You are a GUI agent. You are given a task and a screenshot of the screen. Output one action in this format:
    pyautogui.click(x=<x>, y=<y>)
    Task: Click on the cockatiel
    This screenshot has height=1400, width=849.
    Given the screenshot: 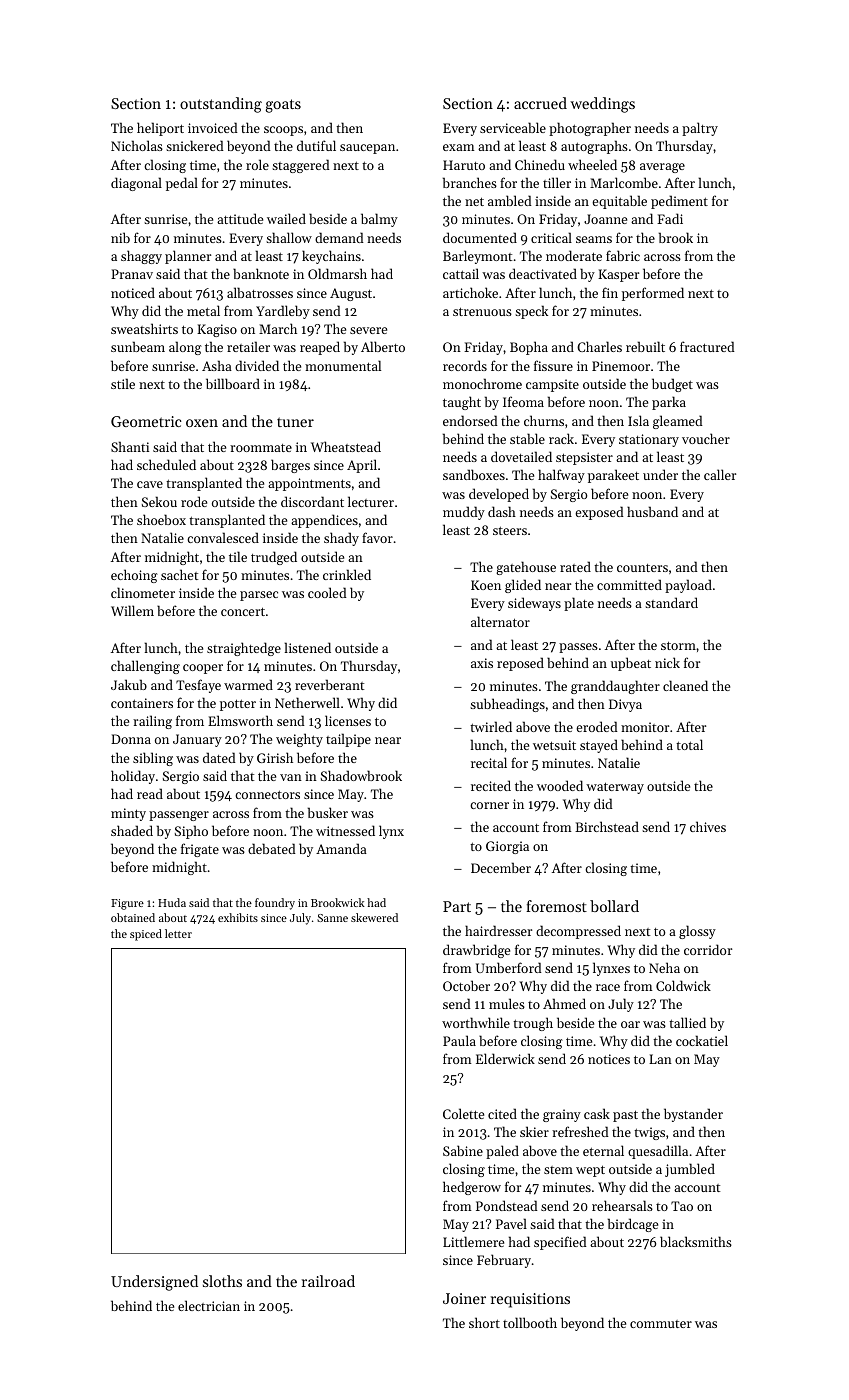 What is the action you would take?
    pyautogui.click(x=702, y=1040)
